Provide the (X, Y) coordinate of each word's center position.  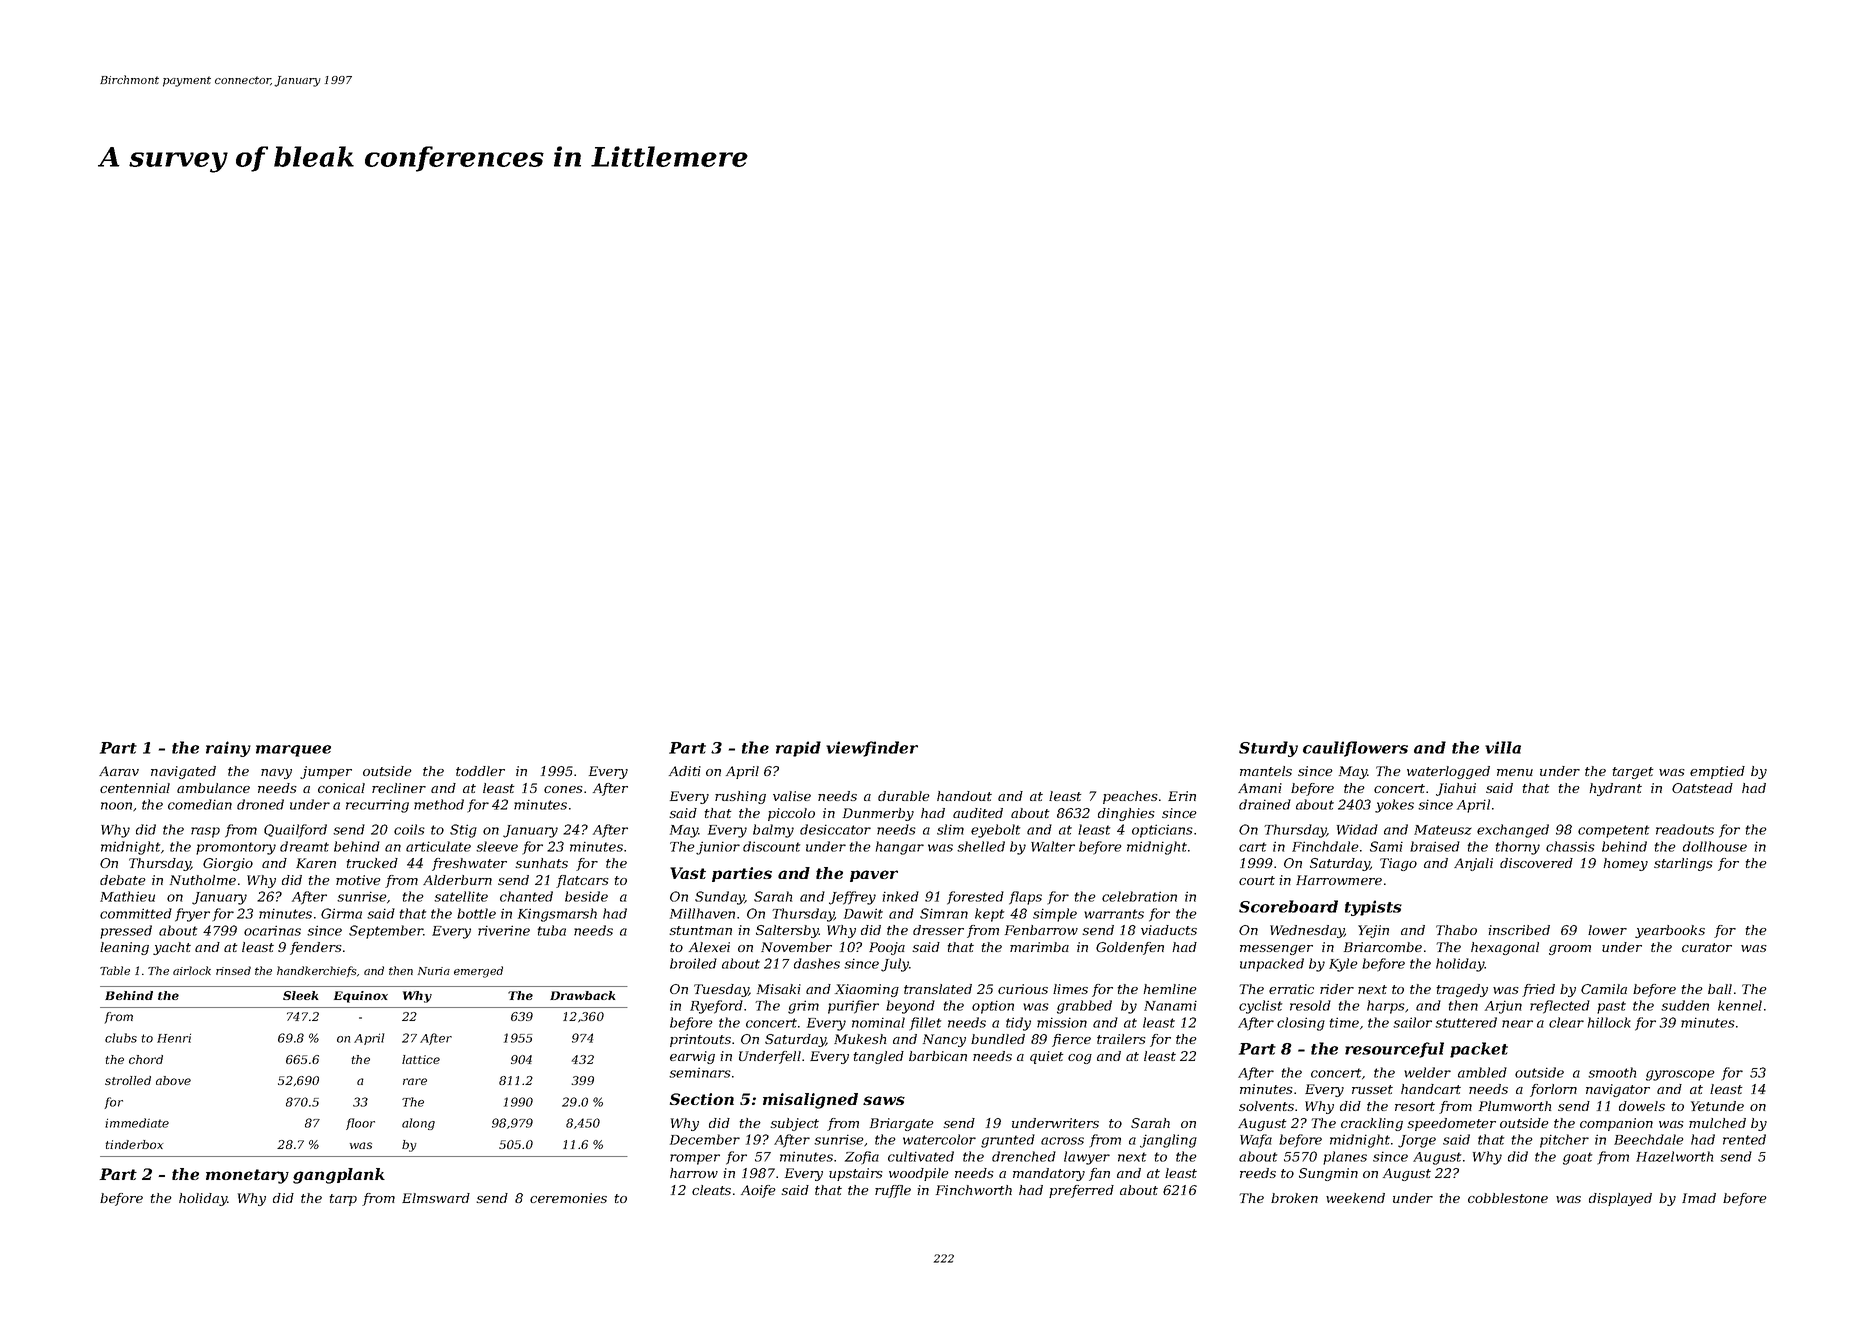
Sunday (720, 898)
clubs (121, 1038)
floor (360, 1124)
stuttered (1466, 1022)
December (705, 1139)
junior (718, 848)
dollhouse (1715, 846)
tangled (879, 1057)
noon (116, 806)
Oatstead (1702, 788)
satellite (461, 896)
